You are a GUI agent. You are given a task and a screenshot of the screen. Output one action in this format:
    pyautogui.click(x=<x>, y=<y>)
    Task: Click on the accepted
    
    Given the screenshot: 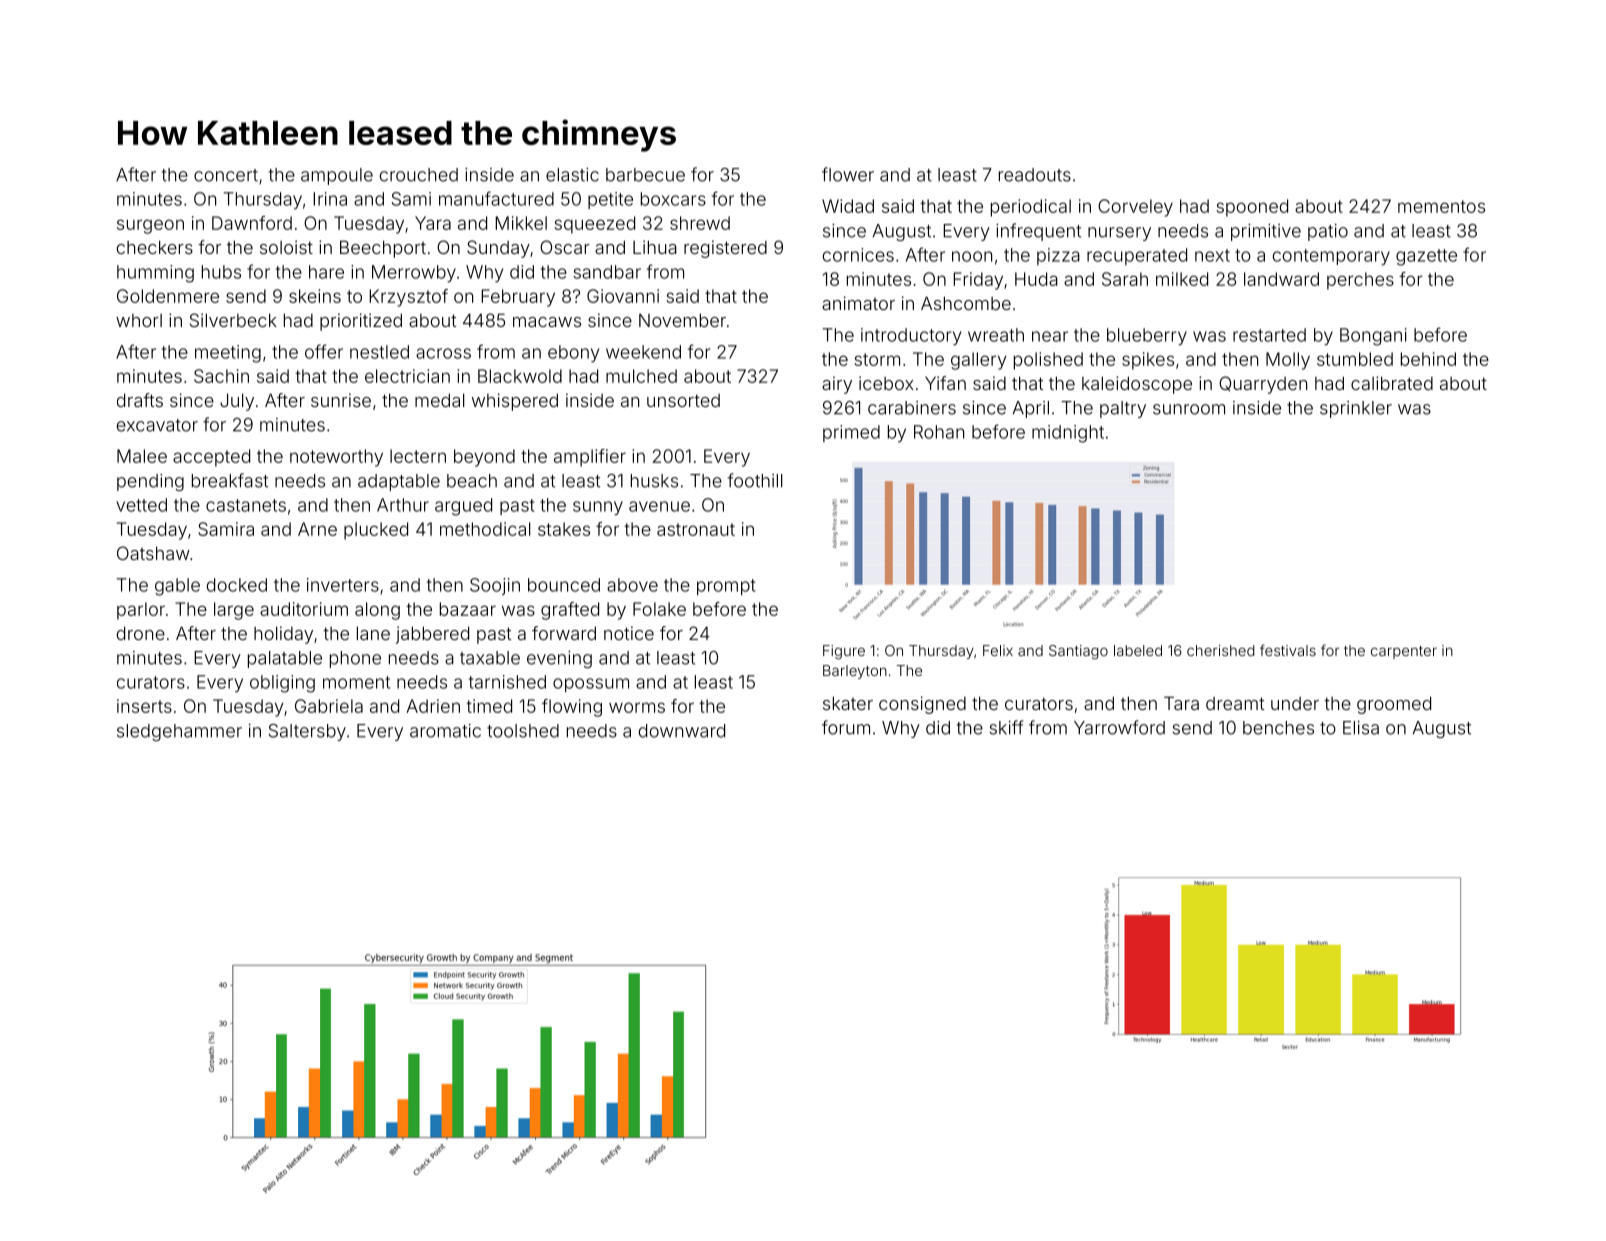 What is the action you would take?
    pyautogui.click(x=211, y=458)
